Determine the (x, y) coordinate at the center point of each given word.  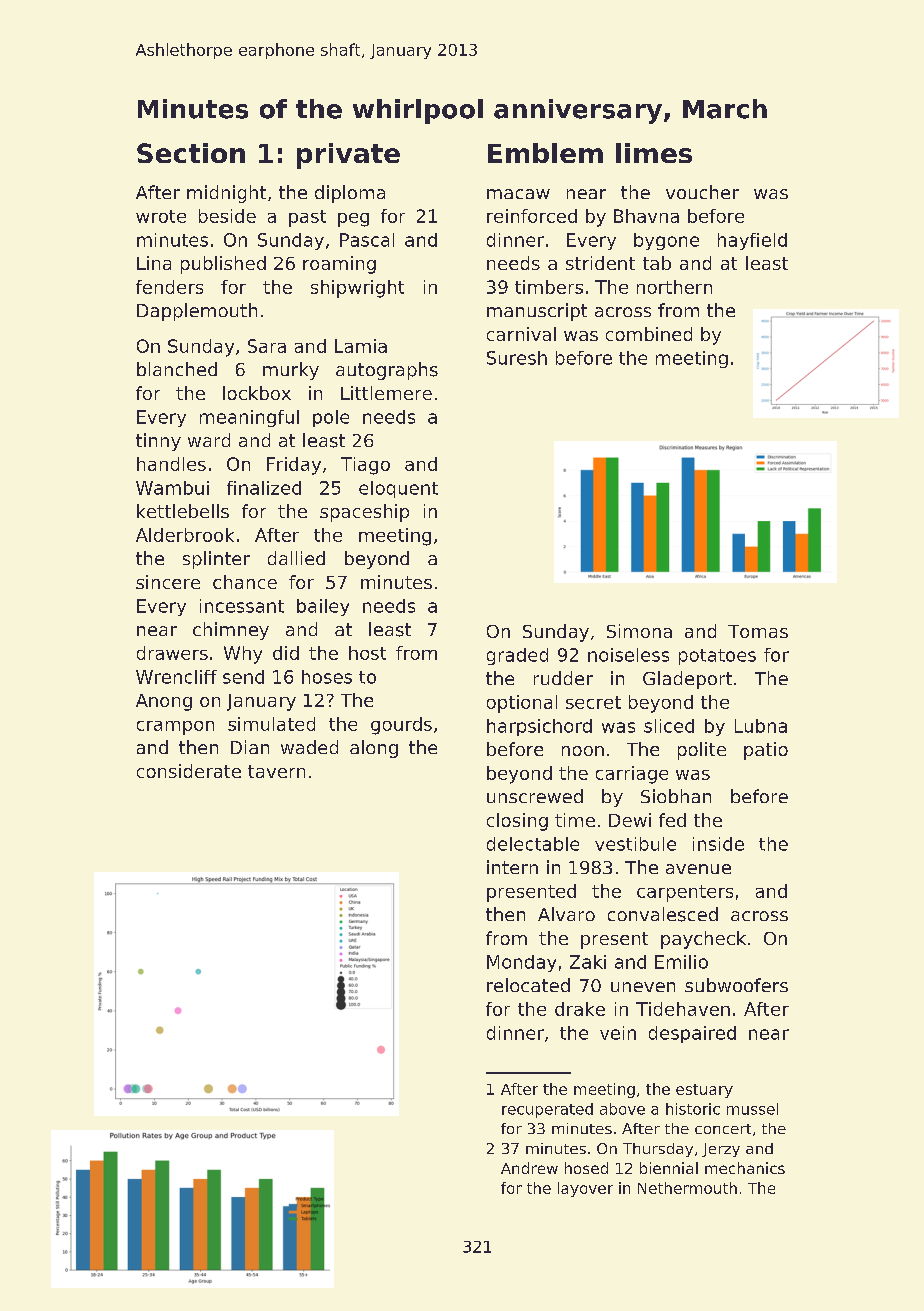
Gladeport (687, 680)
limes (654, 153)
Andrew (529, 1168)
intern (512, 867)
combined (649, 334)
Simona (639, 631)
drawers (172, 653)
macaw (518, 194)
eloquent (398, 489)
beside (227, 216)
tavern (276, 771)
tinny (158, 442)
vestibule (635, 844)
